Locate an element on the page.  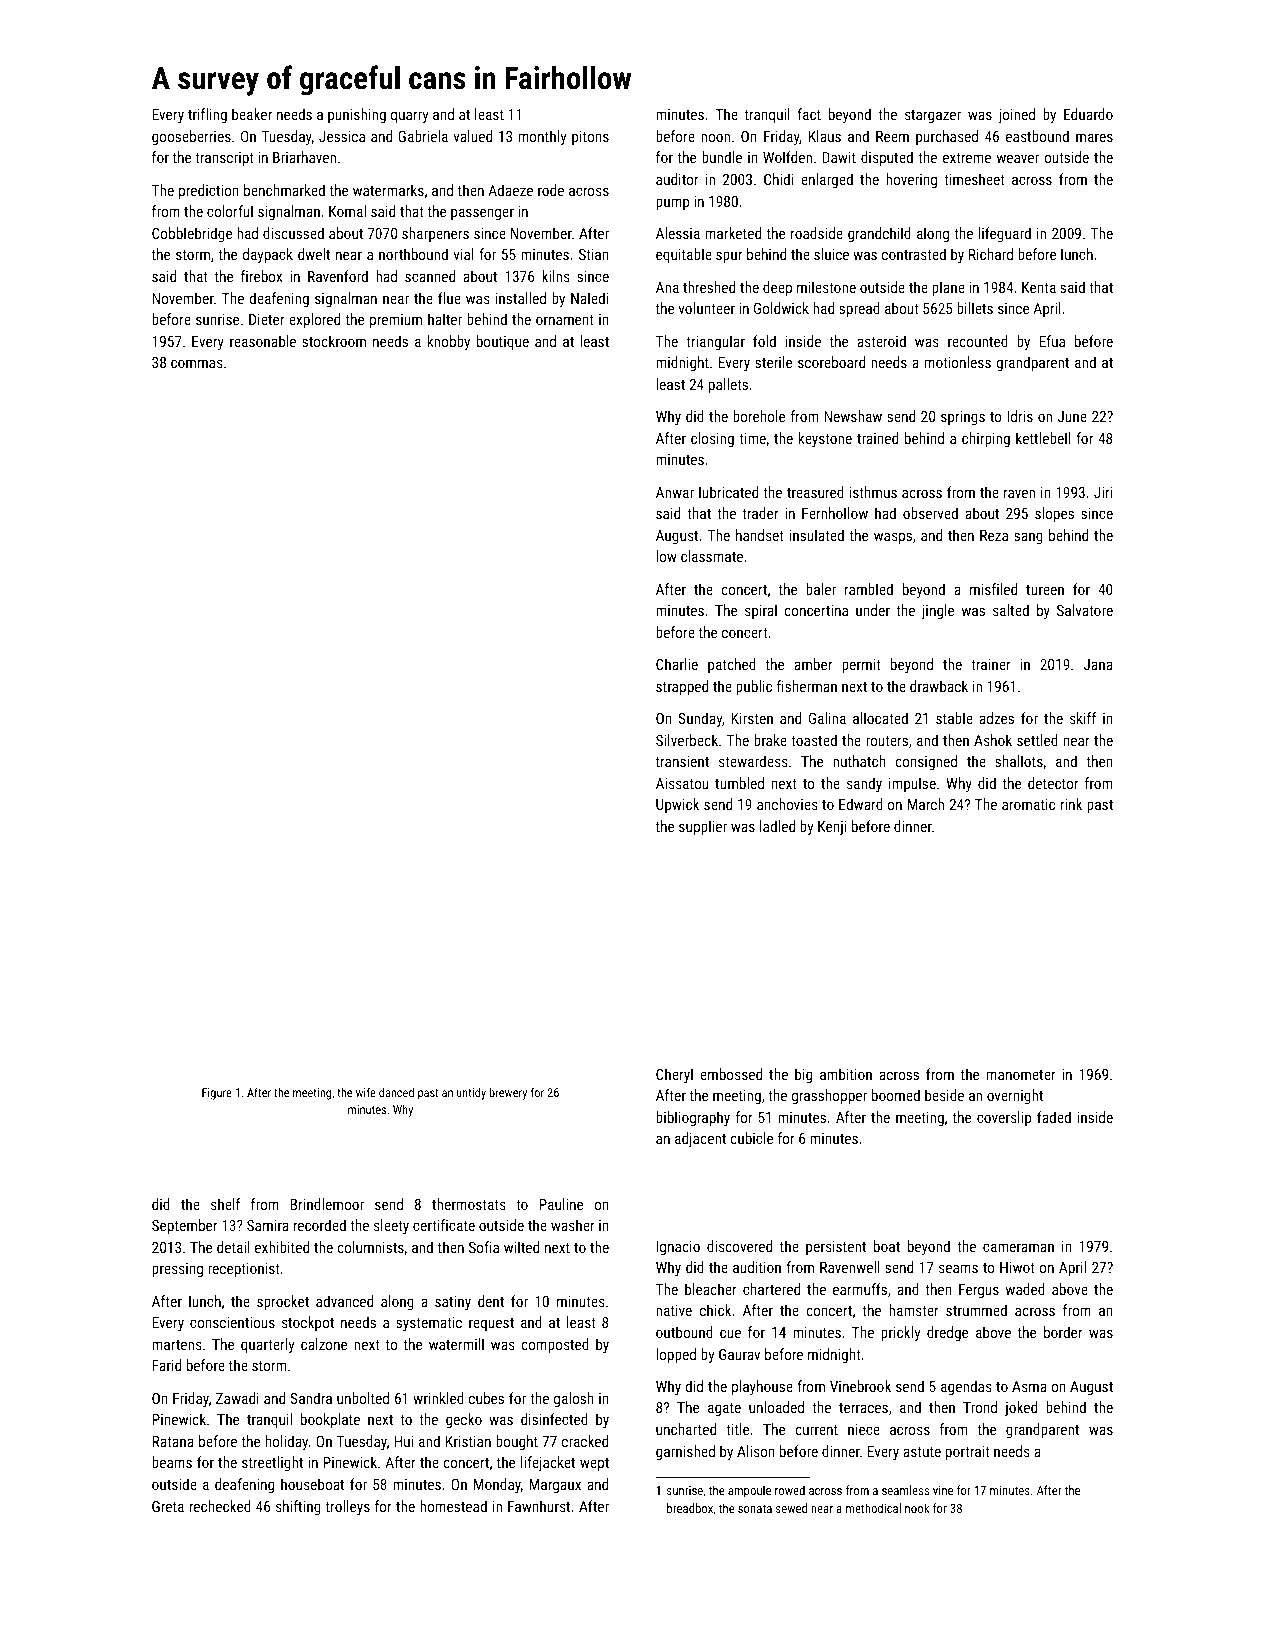
quarry is located at coordinates (409, 117).
